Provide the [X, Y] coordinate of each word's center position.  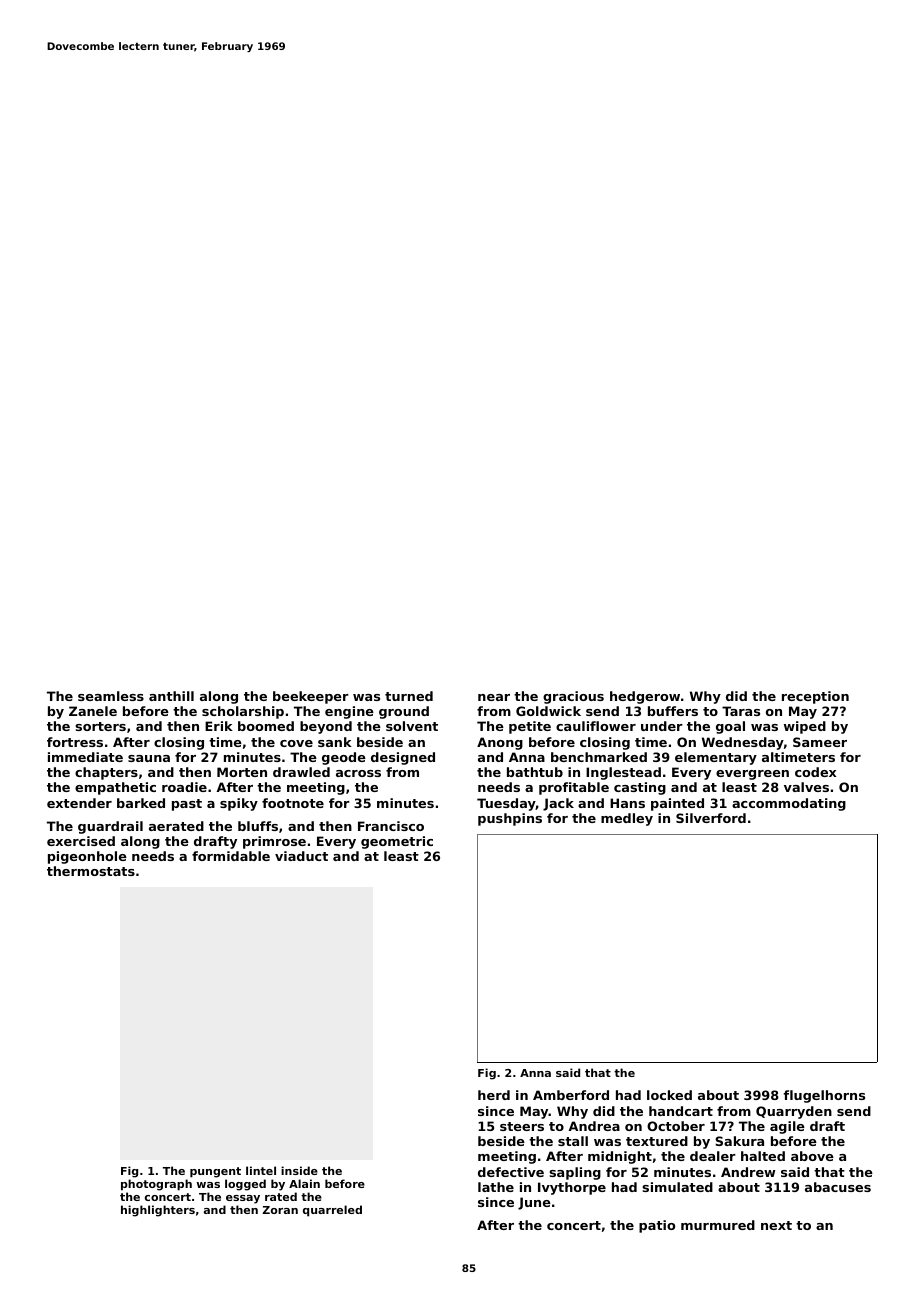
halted [763, 1156]
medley [627, 819]
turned [409, 696]
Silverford [711, 818]
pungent [215, 1172]
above [812, 1156]
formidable [231, 856]
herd [494, 1095]
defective [511, 1172]
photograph [156, 1185]
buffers [673, 711]
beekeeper [311, 697]
